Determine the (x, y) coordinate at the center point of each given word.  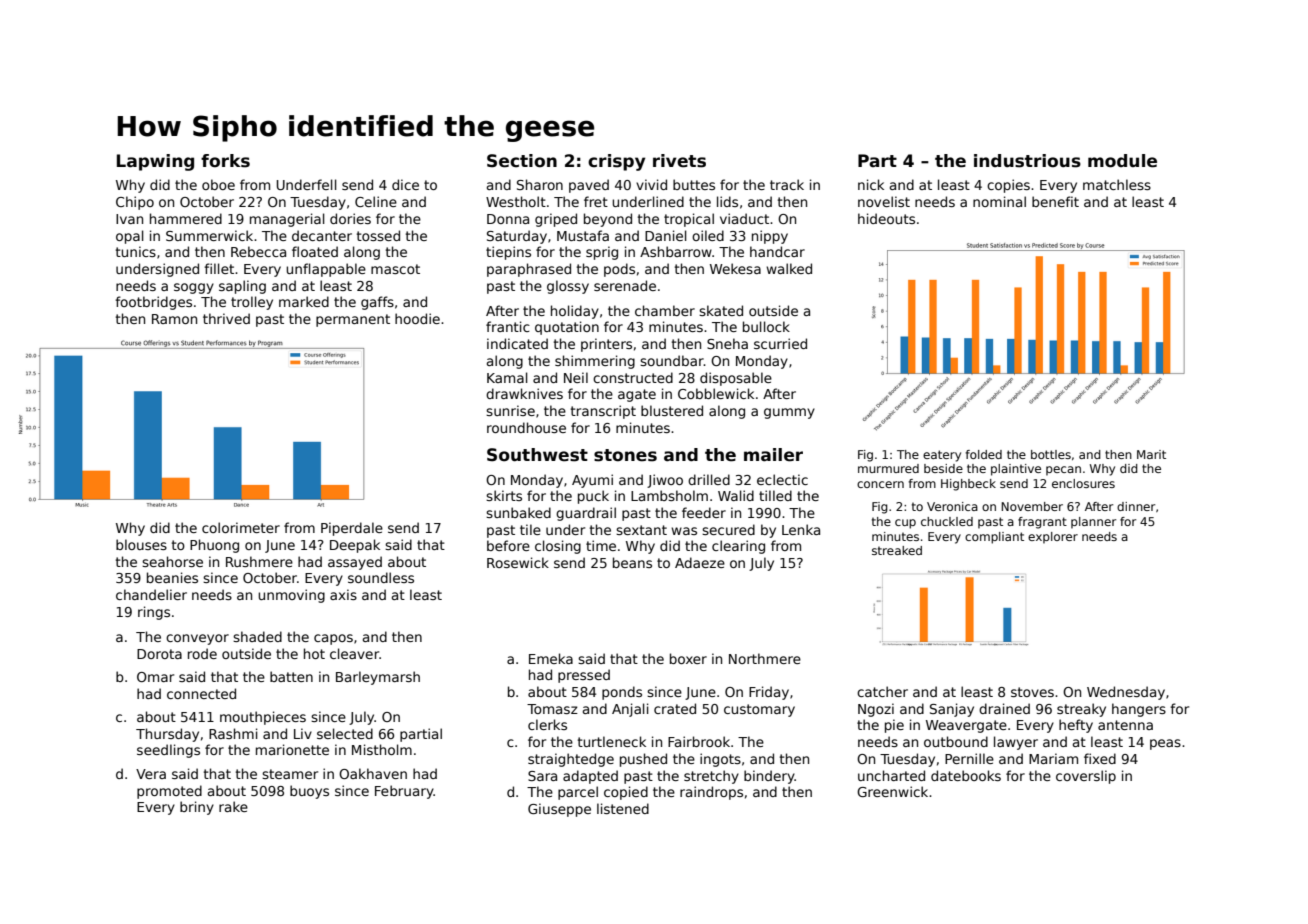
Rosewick (518, 562)
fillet (219, 268)
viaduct (744, 218)
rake (233, 806)
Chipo (135, 203)
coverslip (1086, 777)
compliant (994, 538)
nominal (999, 201)
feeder (704, 512)
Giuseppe (559, 810)
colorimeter (241, 527)
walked (789, 268)
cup (905, 524)
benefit (1055, 201)
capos (333, 639)
